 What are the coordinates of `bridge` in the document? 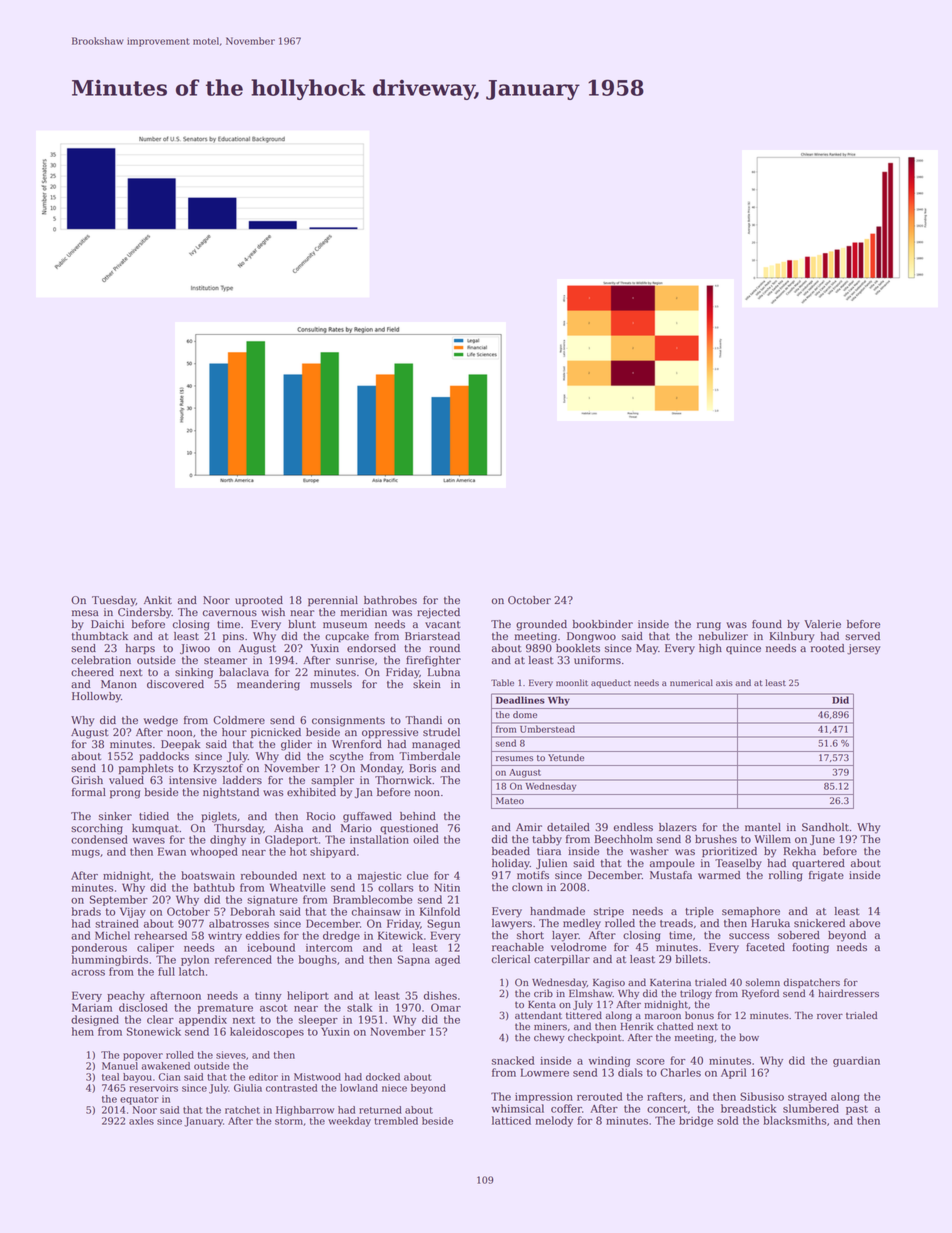 It's located at (696, 1121).
